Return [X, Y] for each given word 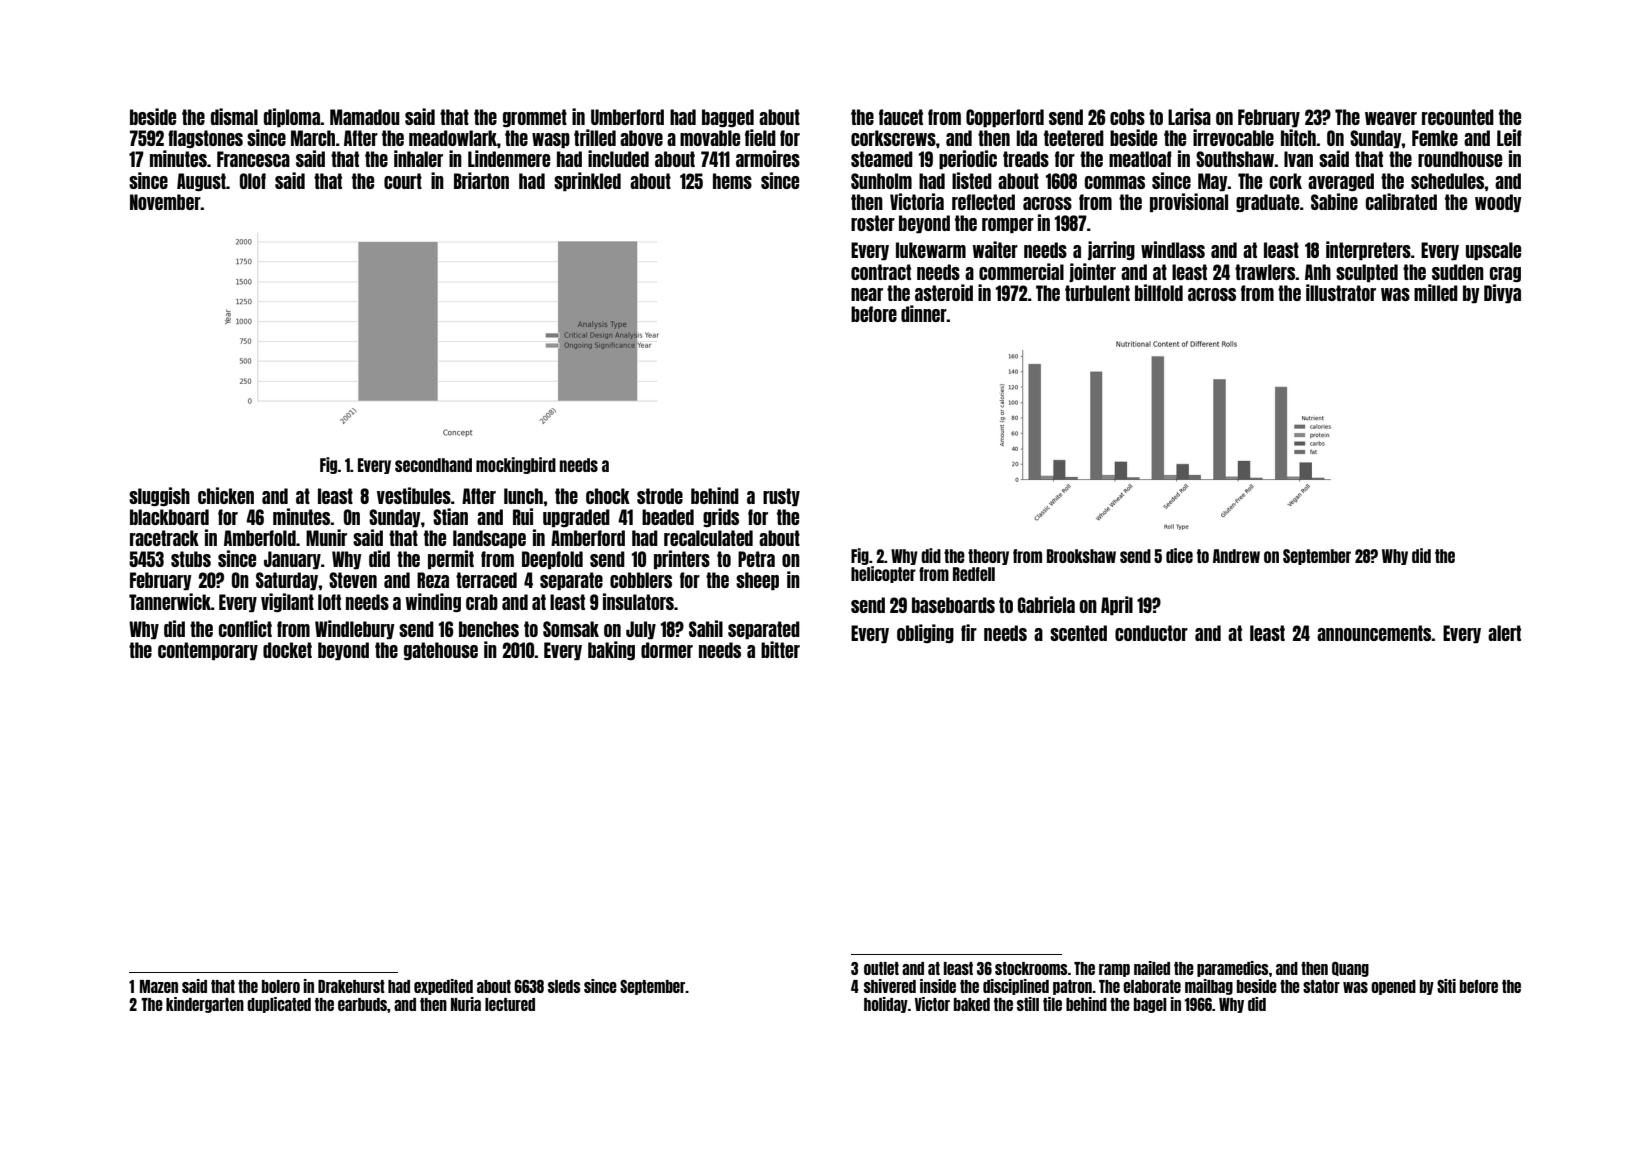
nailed [1152, 968]
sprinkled [587, 181]
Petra [756, 559]
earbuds [362, 1004]
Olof [253, 181]
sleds [564, 986]
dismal [234, 116]
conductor [1151, 633]
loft [329, 602]
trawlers [1265, 272]
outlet [881, 968]
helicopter [883, 574]
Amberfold [260, 538]
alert [1504, 633]
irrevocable [1233, 137]
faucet [901, 117]
